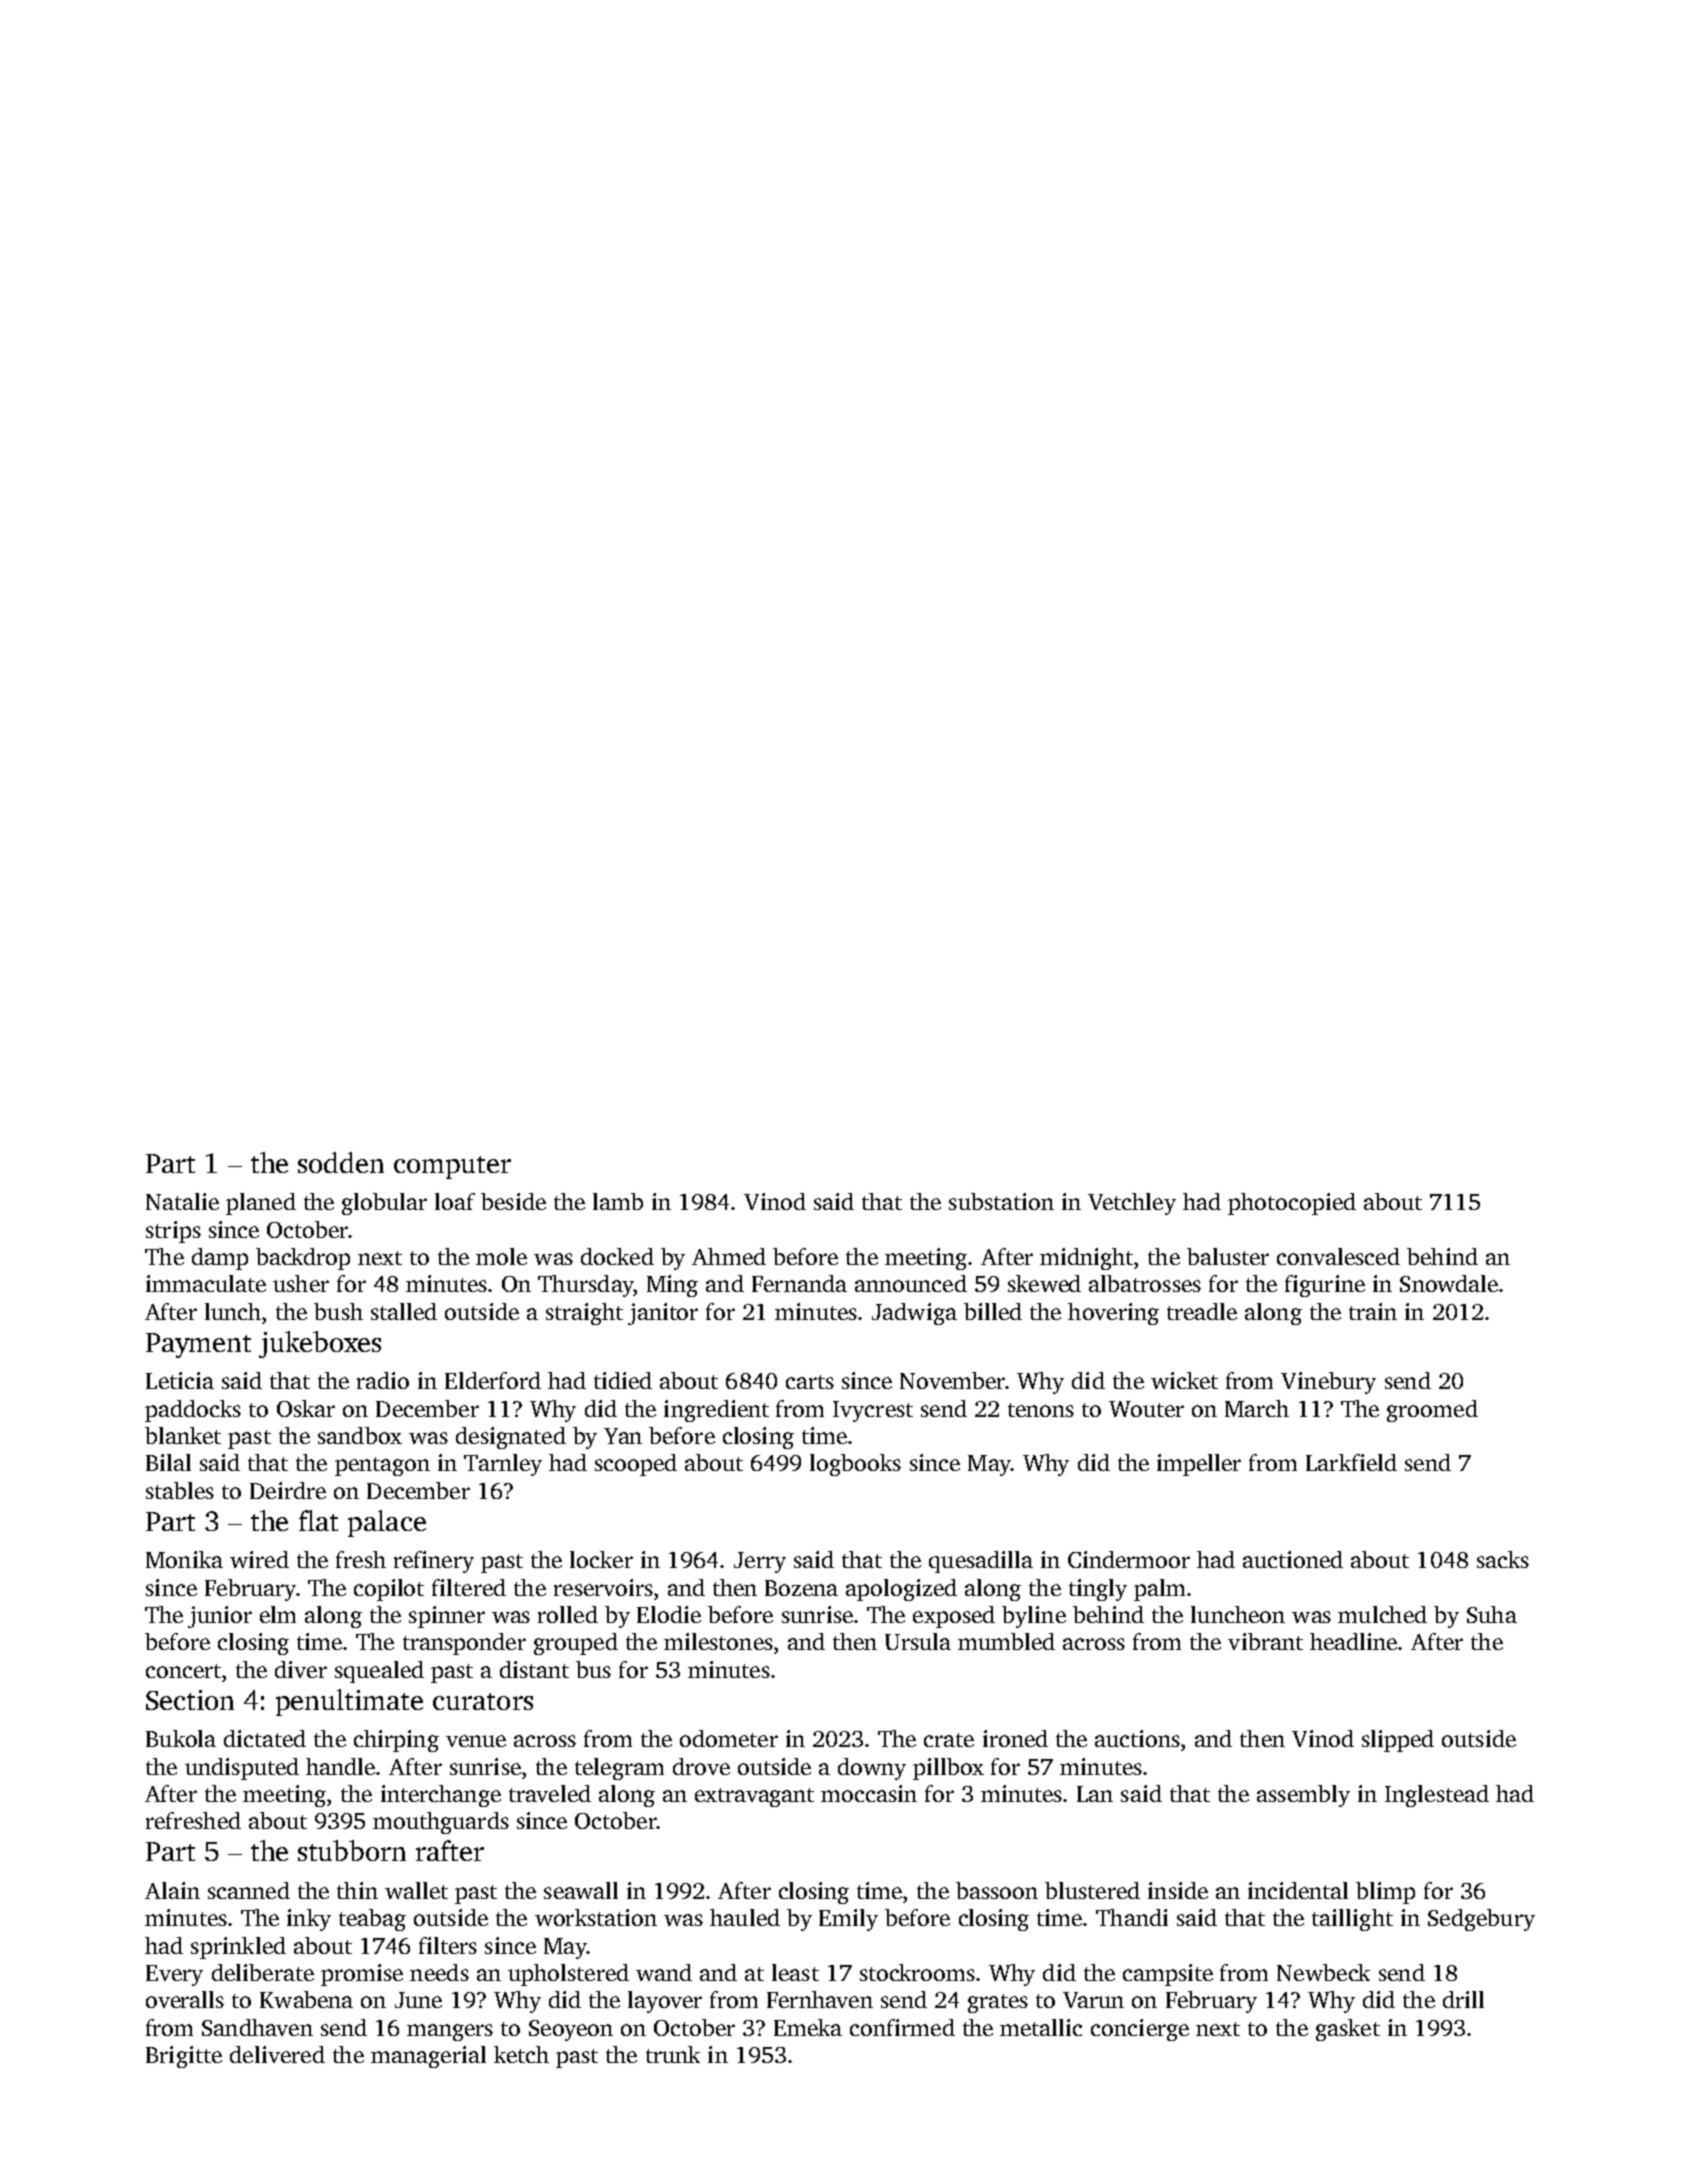 The height and width of the document is (2178, 1683). What do you see at coordinates (1293, 1559) in the document?
I see `auctioned` at bounding box center [1293, 1559].
